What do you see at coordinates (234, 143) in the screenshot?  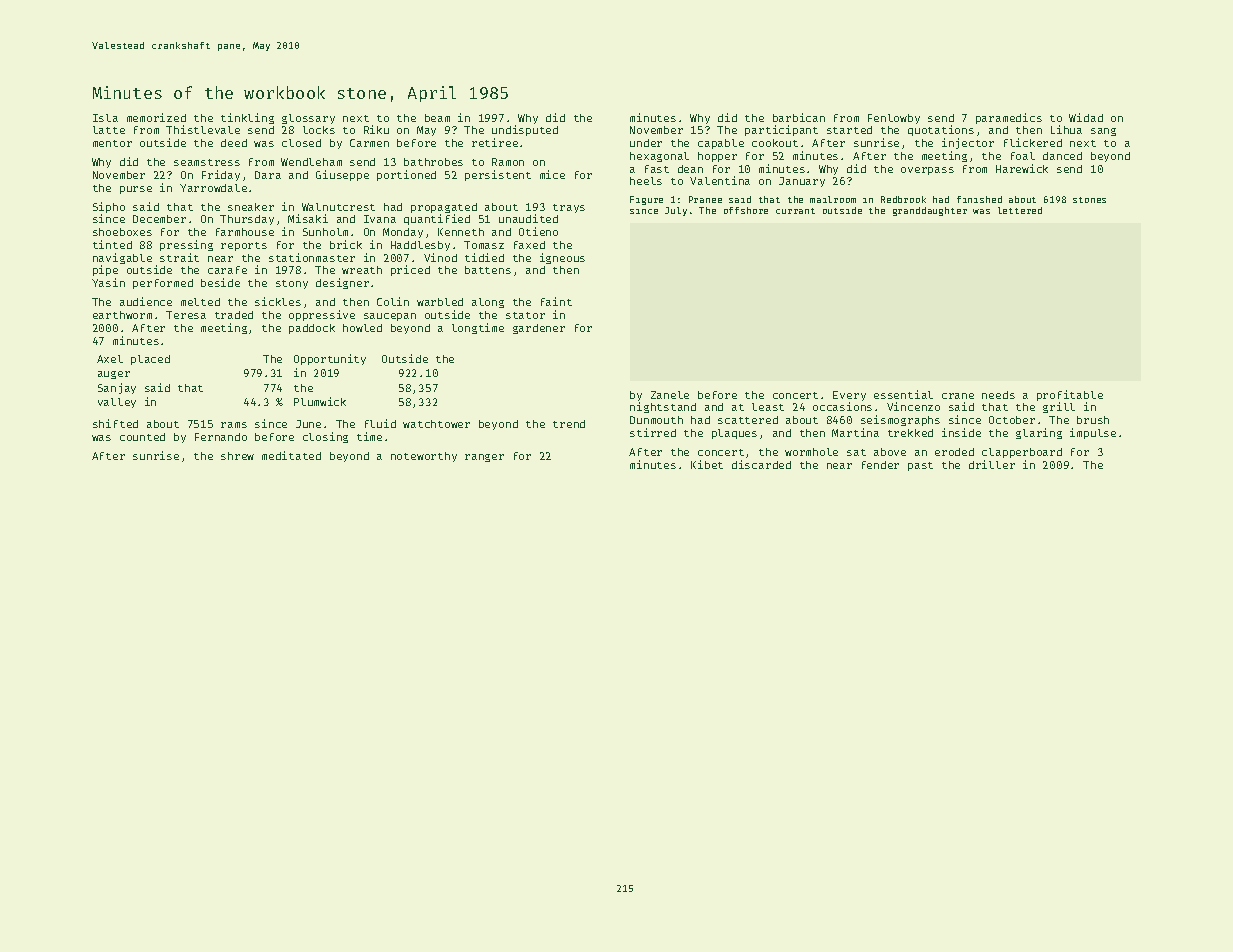 I see `deed` at bounding box center [234, 143].
